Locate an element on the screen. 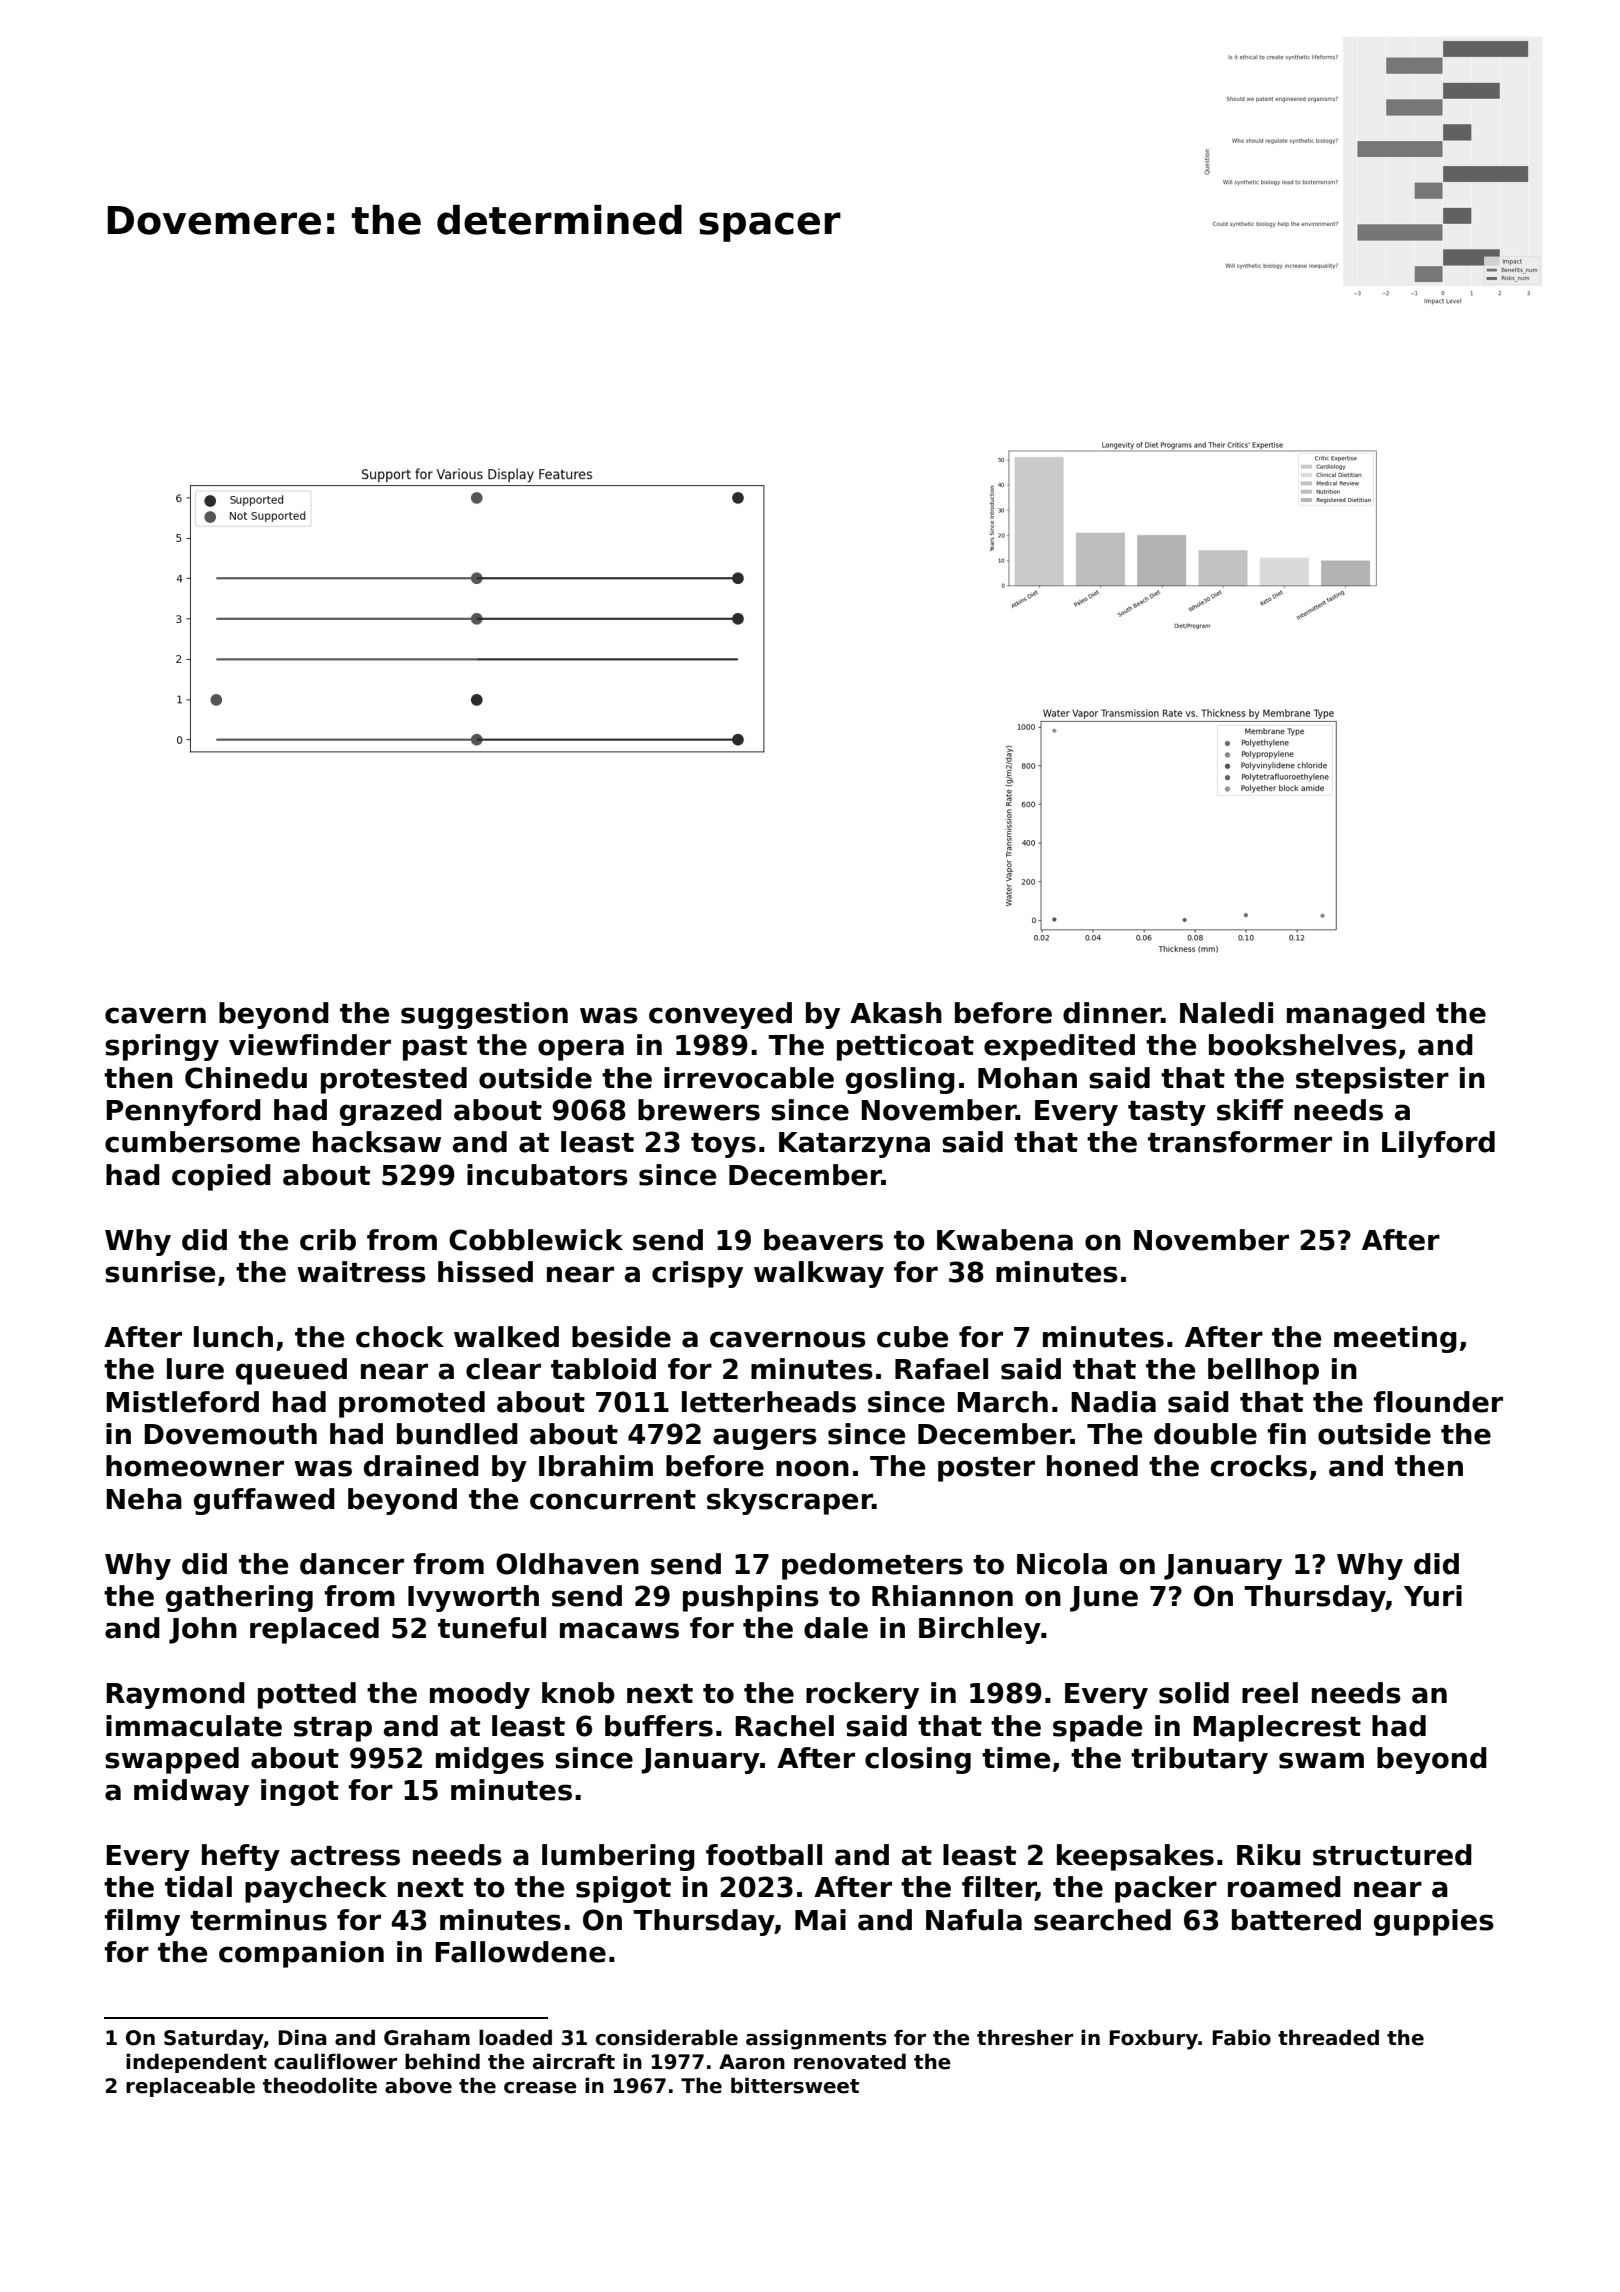  structured is located at coordinates (1392, 1855).
